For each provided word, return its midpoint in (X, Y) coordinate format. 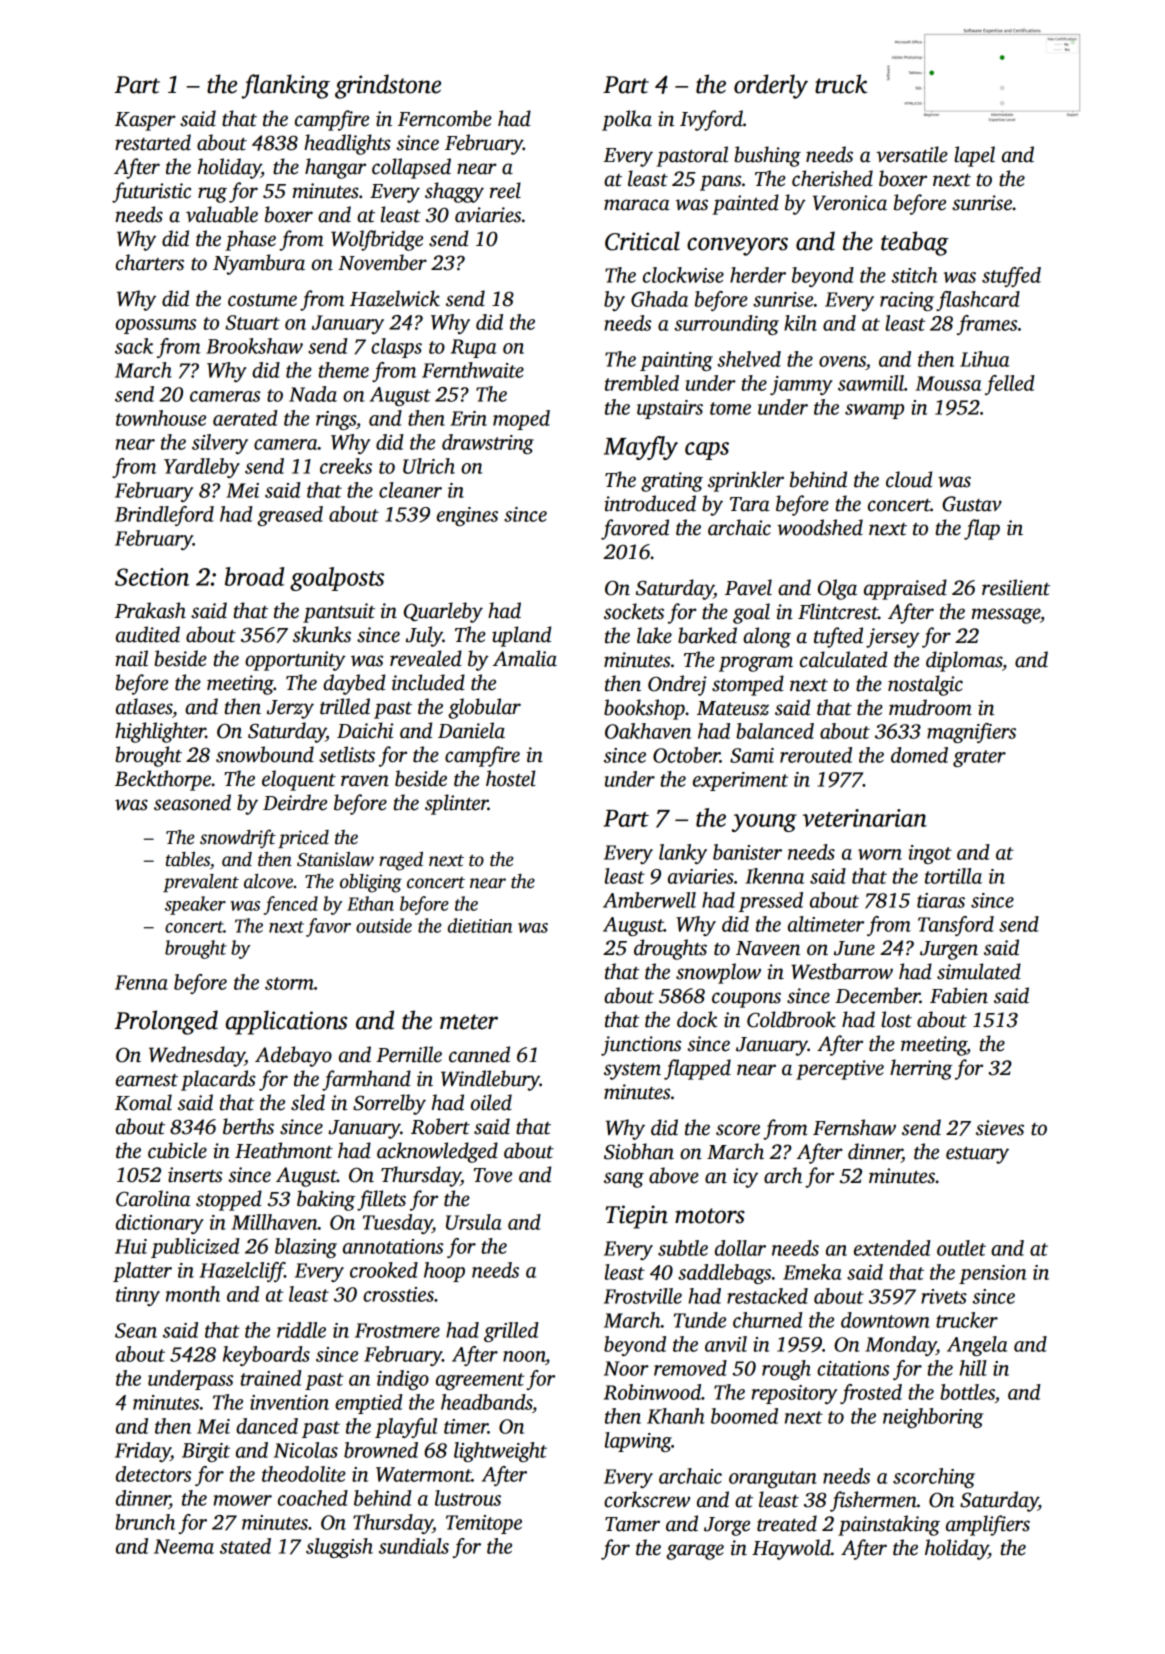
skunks (322, 634)
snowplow (718, 973)
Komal (143, 1102)
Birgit (206, 1452)
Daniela (471, 730)
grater (979, 758)
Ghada (659, 299)
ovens (842, 361)
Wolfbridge (377, 240)
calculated (843, 659)
